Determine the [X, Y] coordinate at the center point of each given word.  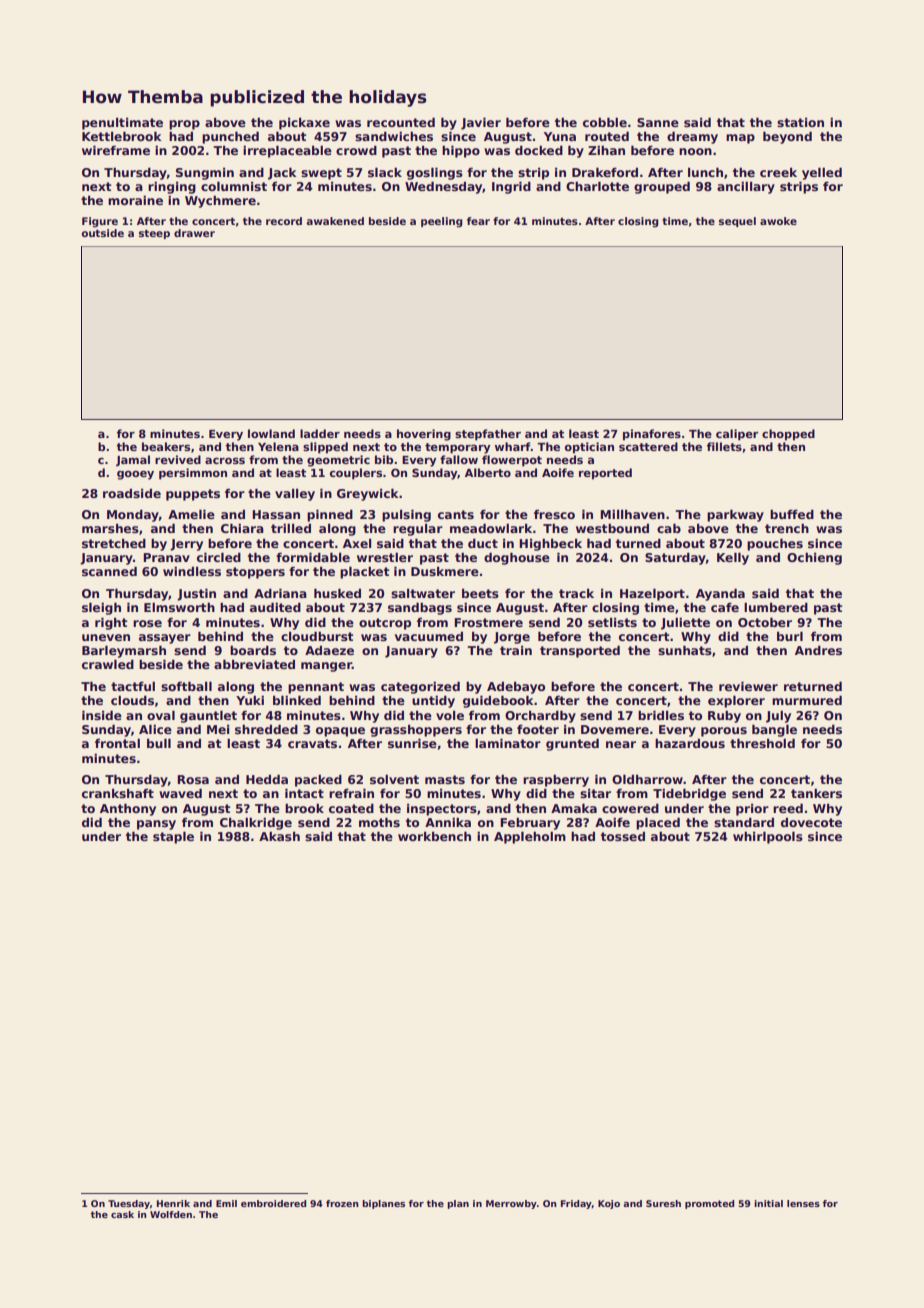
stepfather [488, 435]
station [800, 122]
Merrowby [511, 1204]
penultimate [122, 124]
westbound [612, 528]
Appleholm [530, 837]
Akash [279, 836]
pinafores [652, 435]
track [576, 593]
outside [103, 233]
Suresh [663, 1203]
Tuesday [129, 1204]
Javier [481, 123]
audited [275, 607]
